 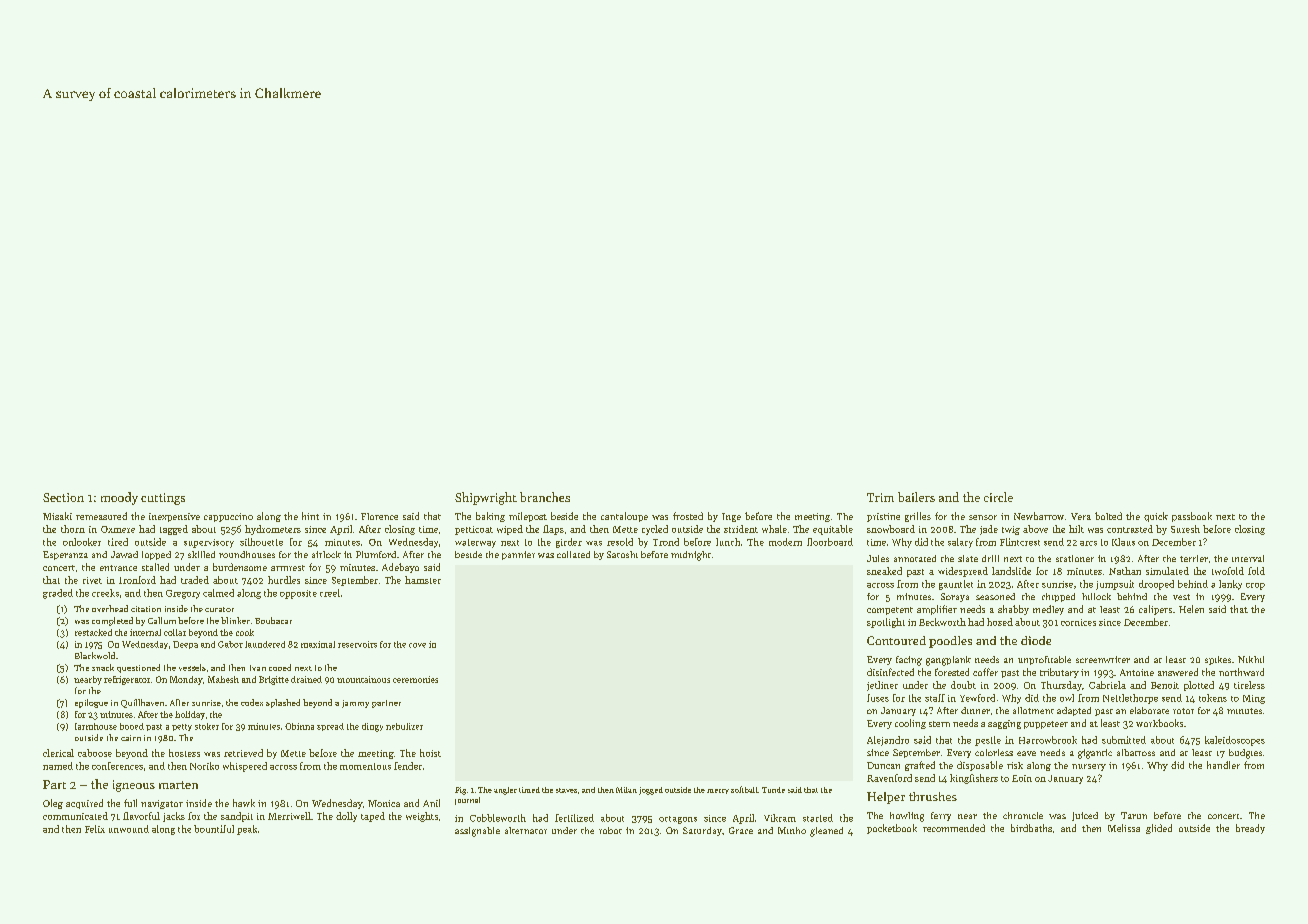 What do you see at coordinates (318, 644) in the screenshot?
I see `maximal` at bounding box center [318, 644].
